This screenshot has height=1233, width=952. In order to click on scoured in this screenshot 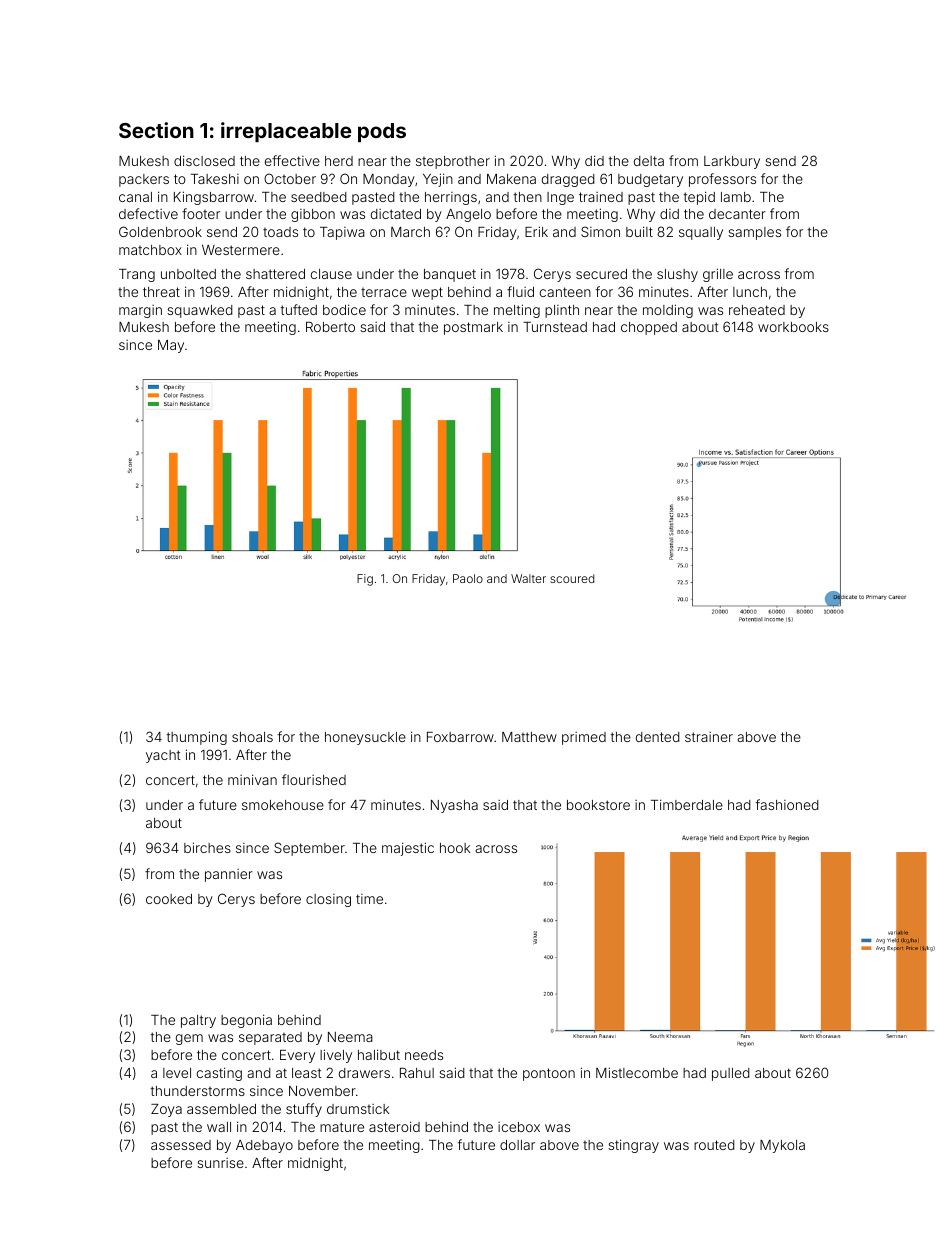, I will do `click(572, 578)`.
